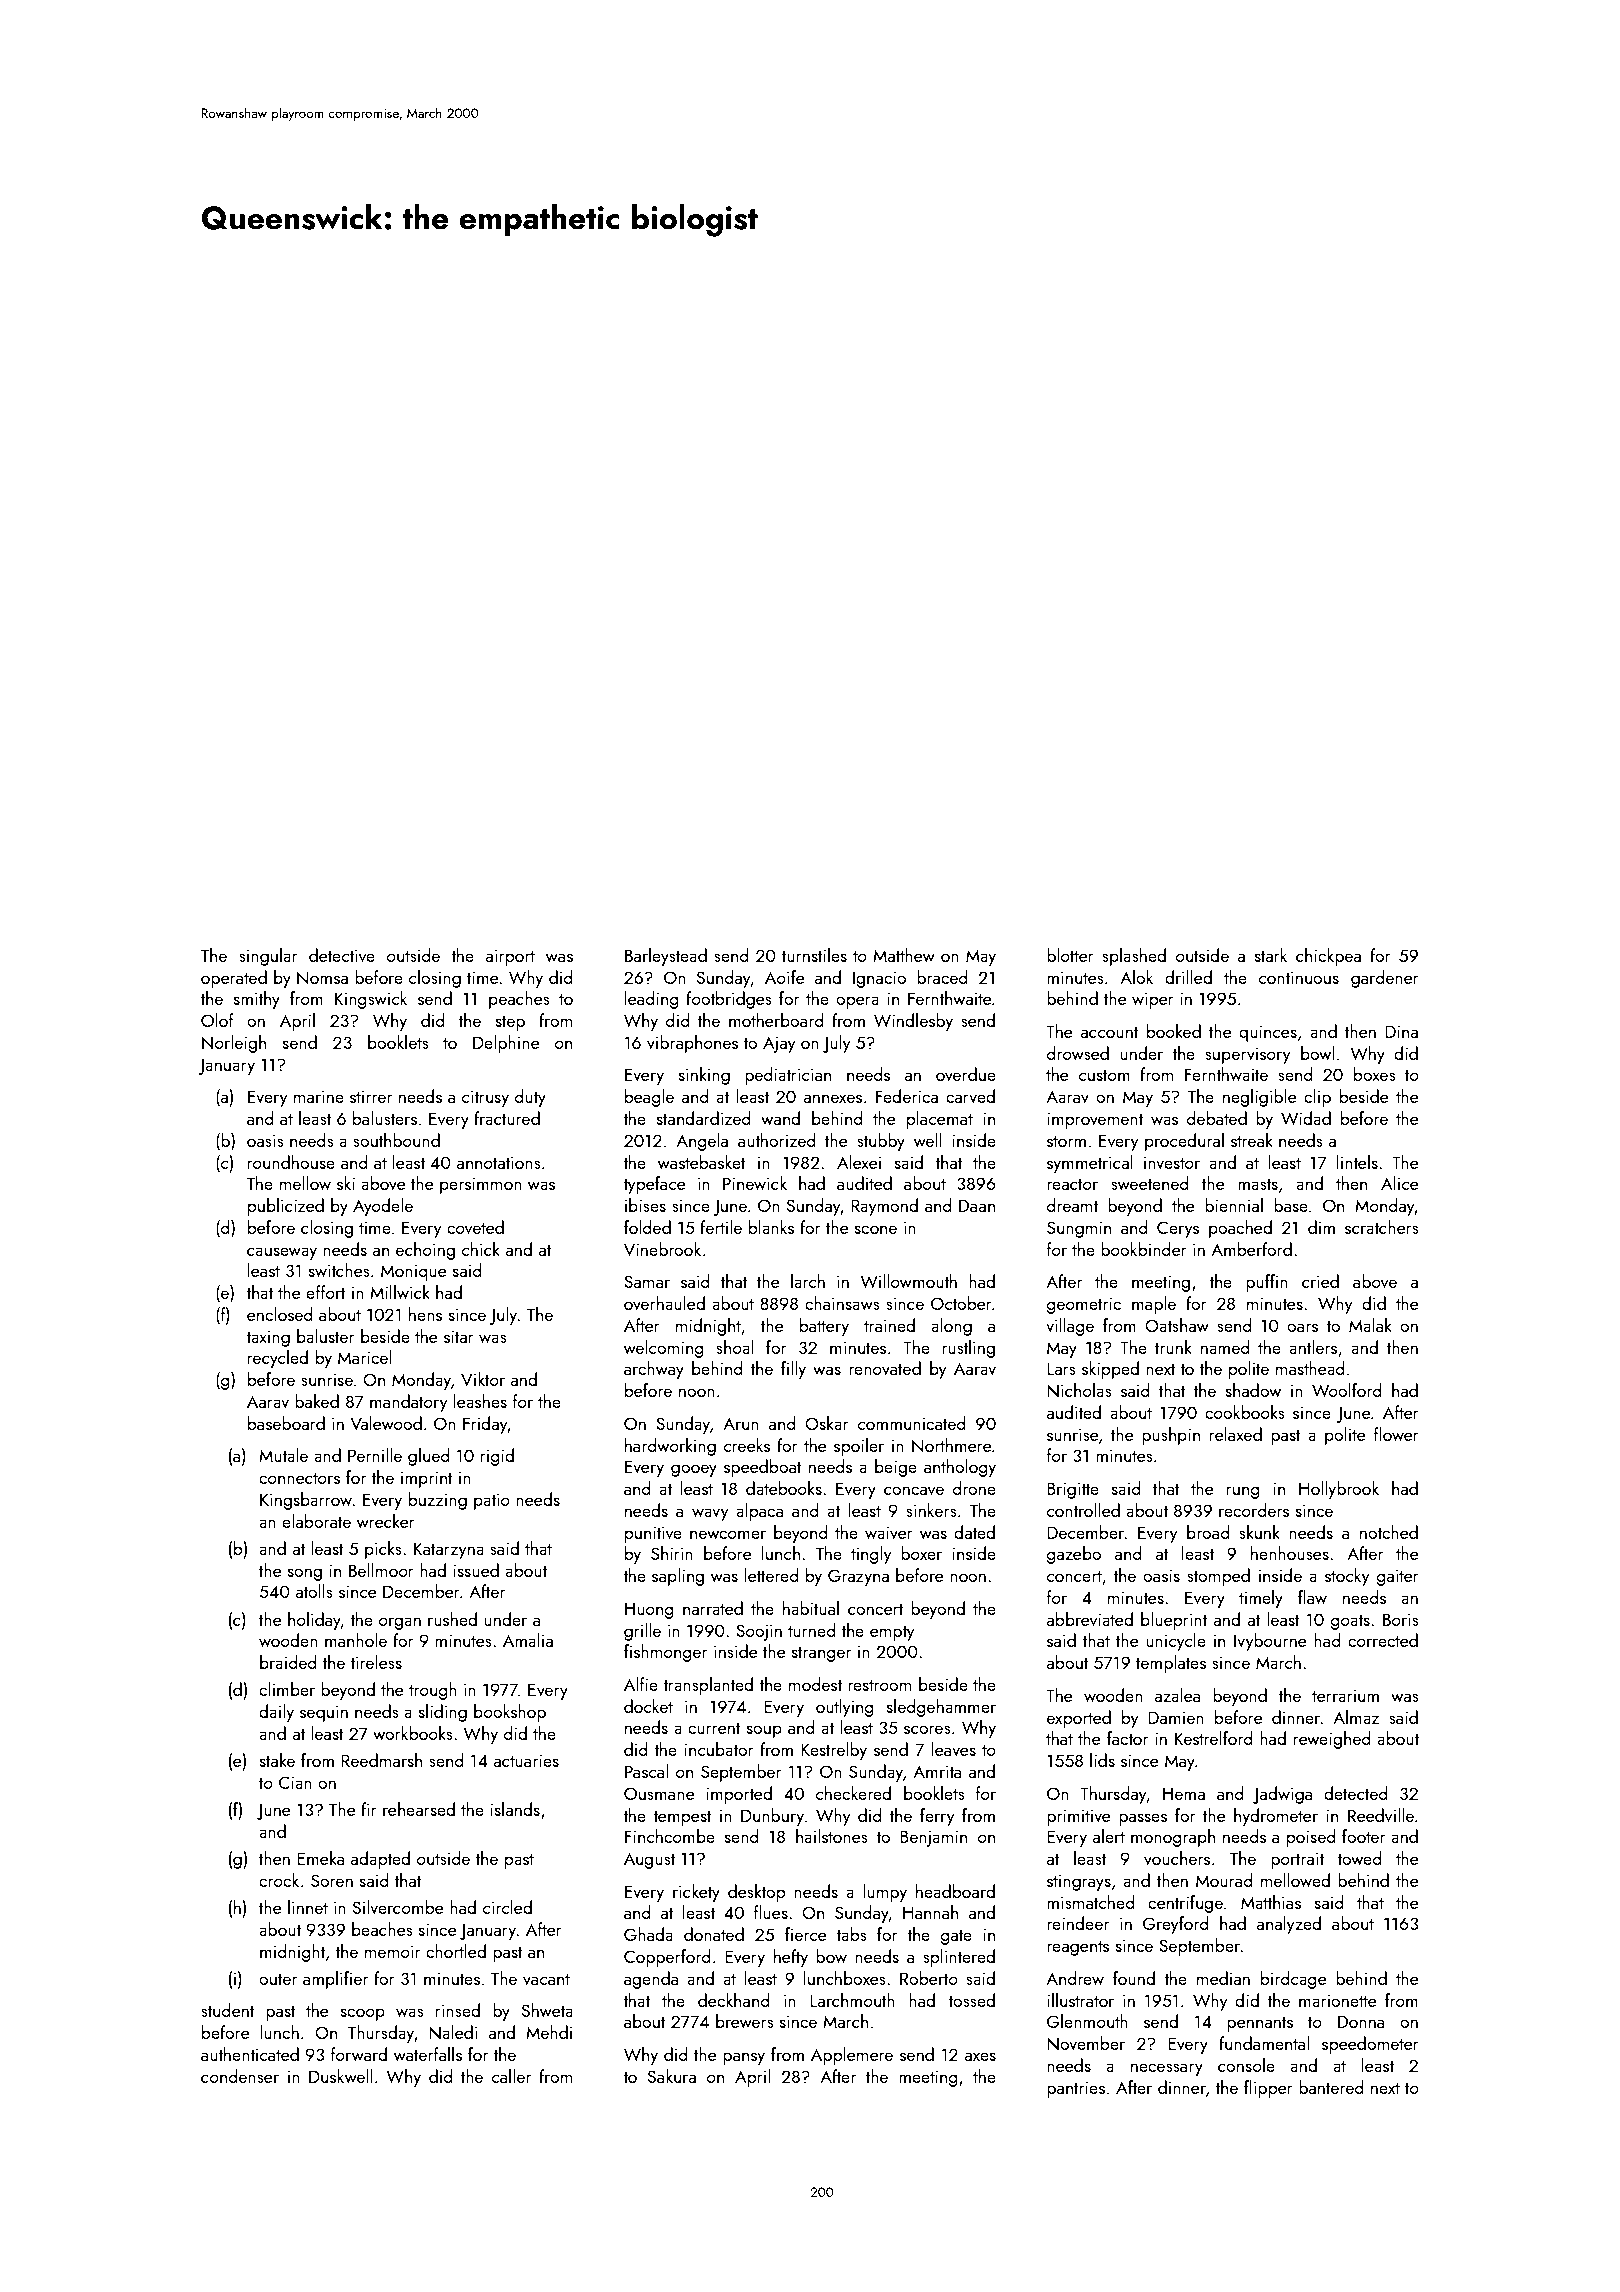 This image has width=1620, height=2292. What do you see at coordinates (1389, 1532) in the image?
I see `notched` at bounding box center [1389, 1532].
